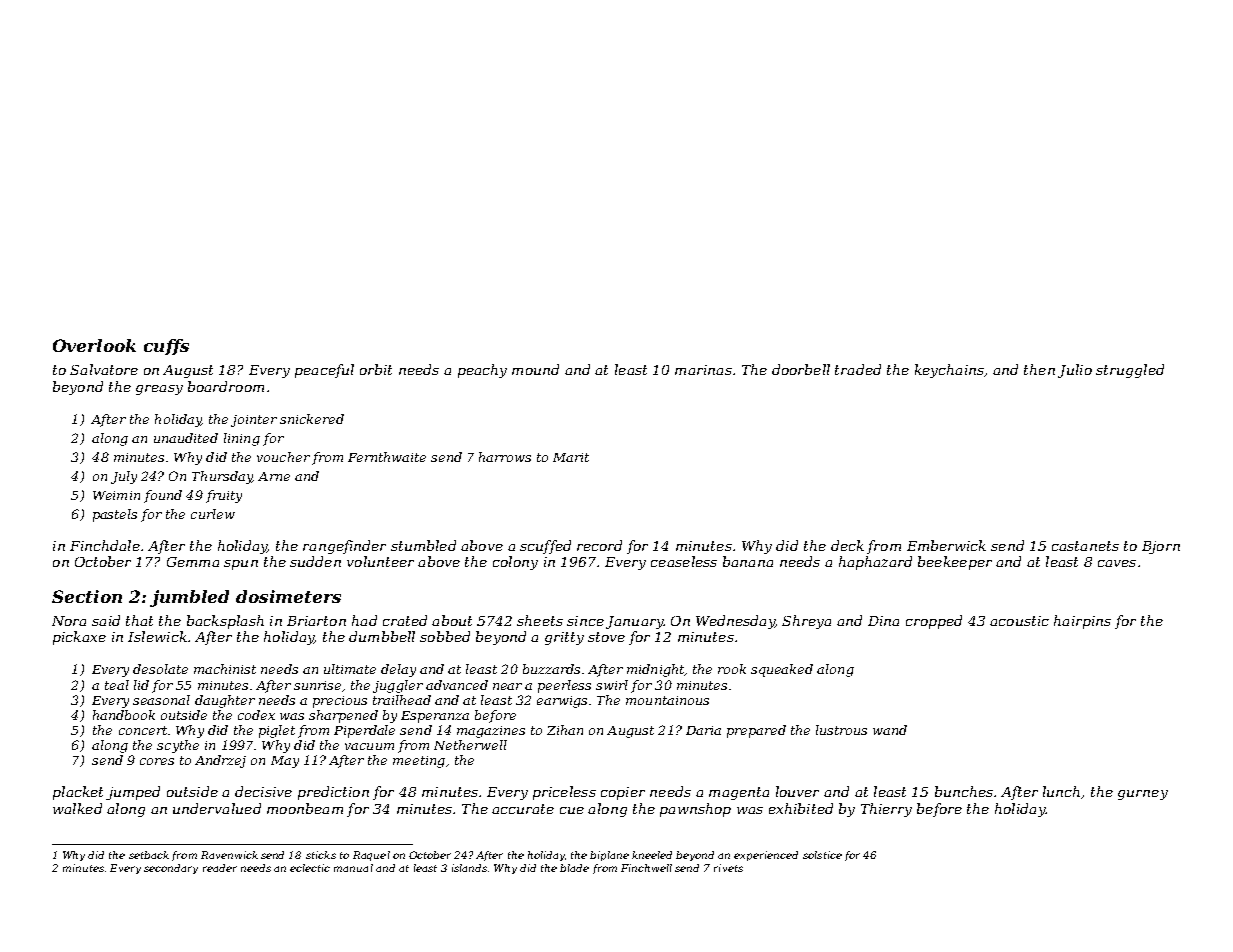  I want to click on rangefinder, so click(344, 547).
